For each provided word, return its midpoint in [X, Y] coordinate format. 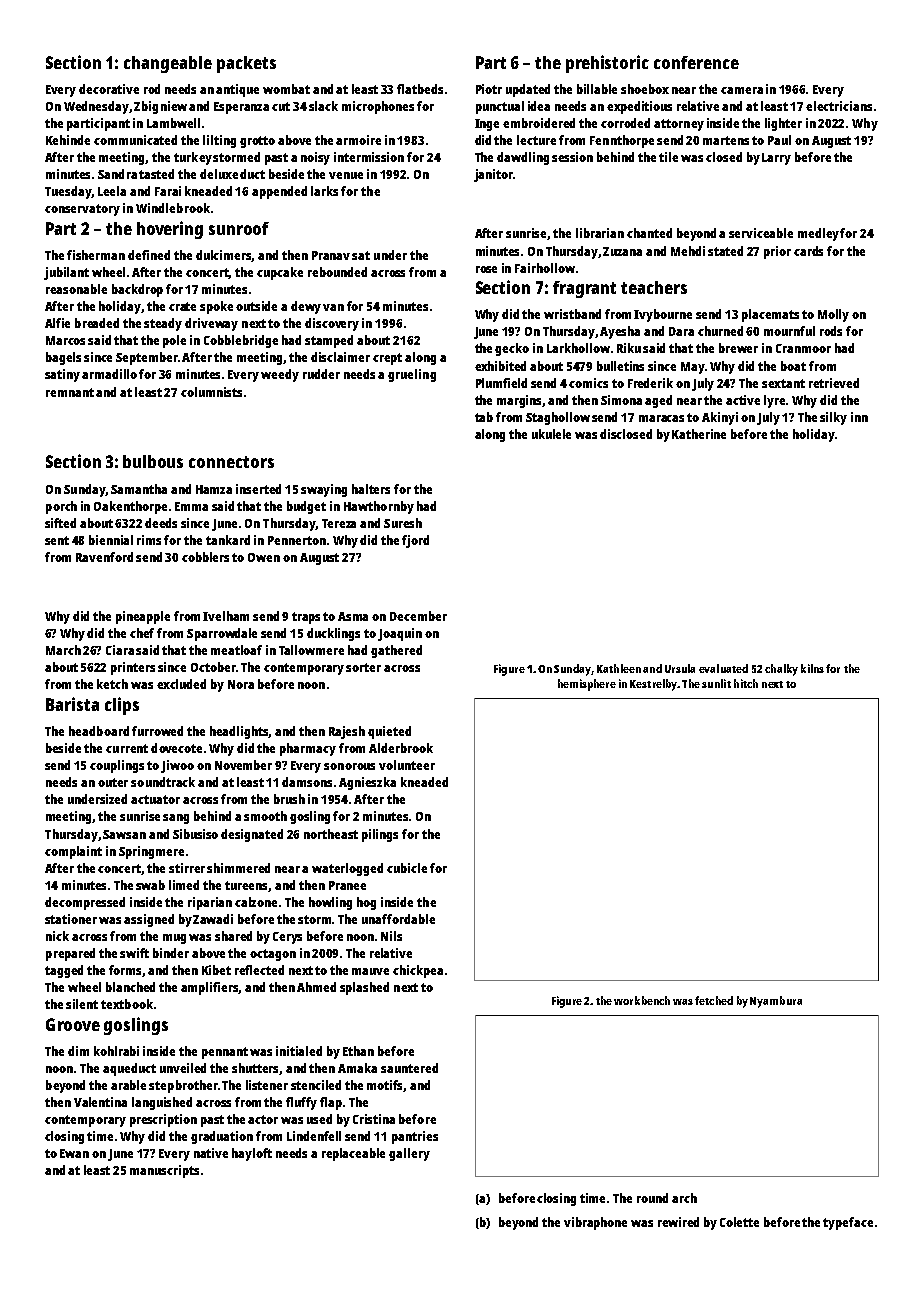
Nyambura [776, 1002]
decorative [109, 89]
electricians [839, 106]
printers [133, 668]
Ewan [74, 1153]
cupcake [280, 273]
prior [777, 252]
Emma [191, 506]
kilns [812, 668]
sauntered [409, 1068]
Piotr [489, 89]
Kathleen [619, 668]
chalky [781, 670]
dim [78, 1051]
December [418, 616]
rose [486, 269]
